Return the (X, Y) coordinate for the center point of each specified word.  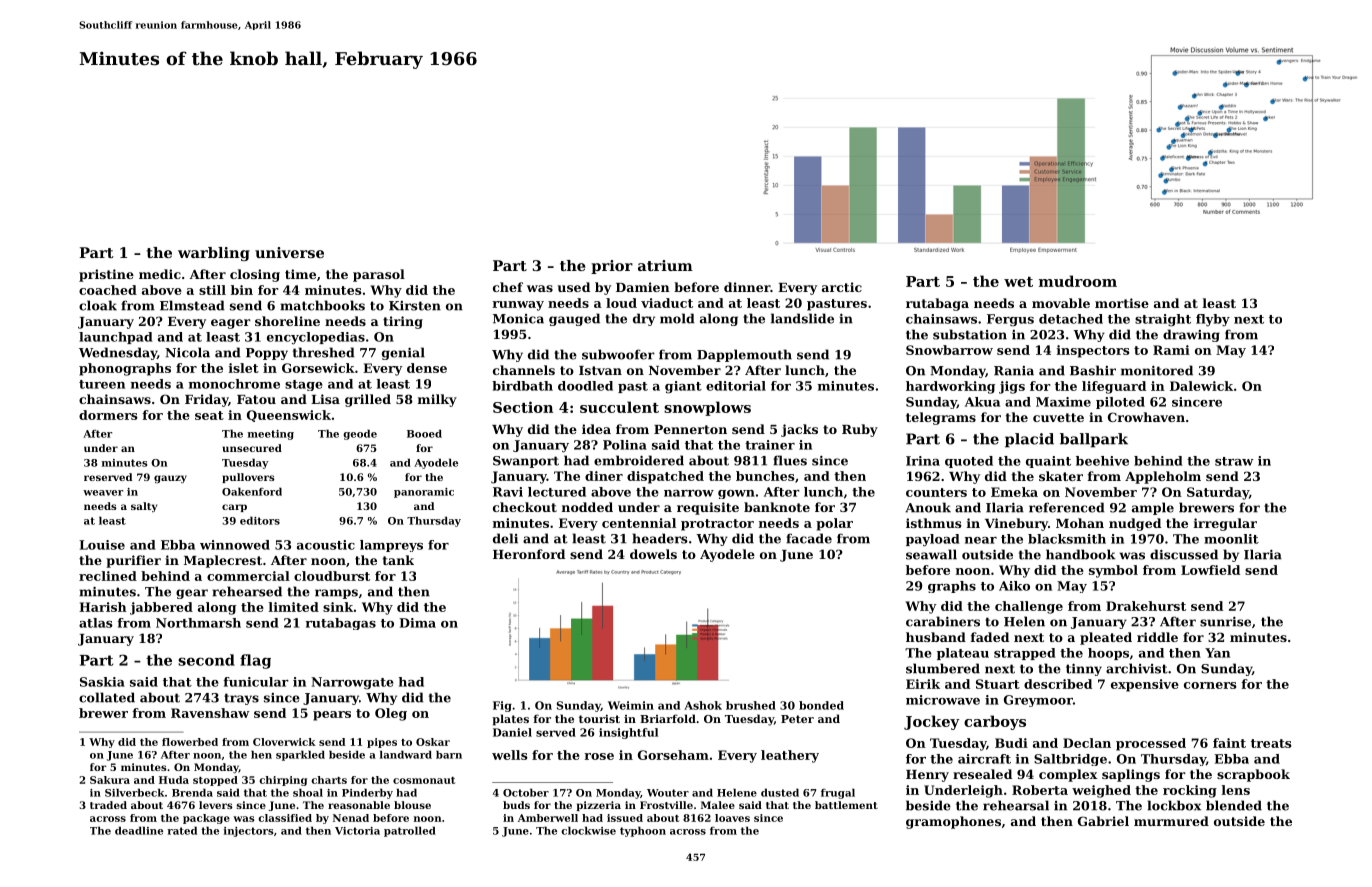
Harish (103, 607)
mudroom (1078, 281)
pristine (106, 275)
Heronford (529, 554)
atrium (665, 265)
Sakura (110, 780)
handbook (1080, 554)
